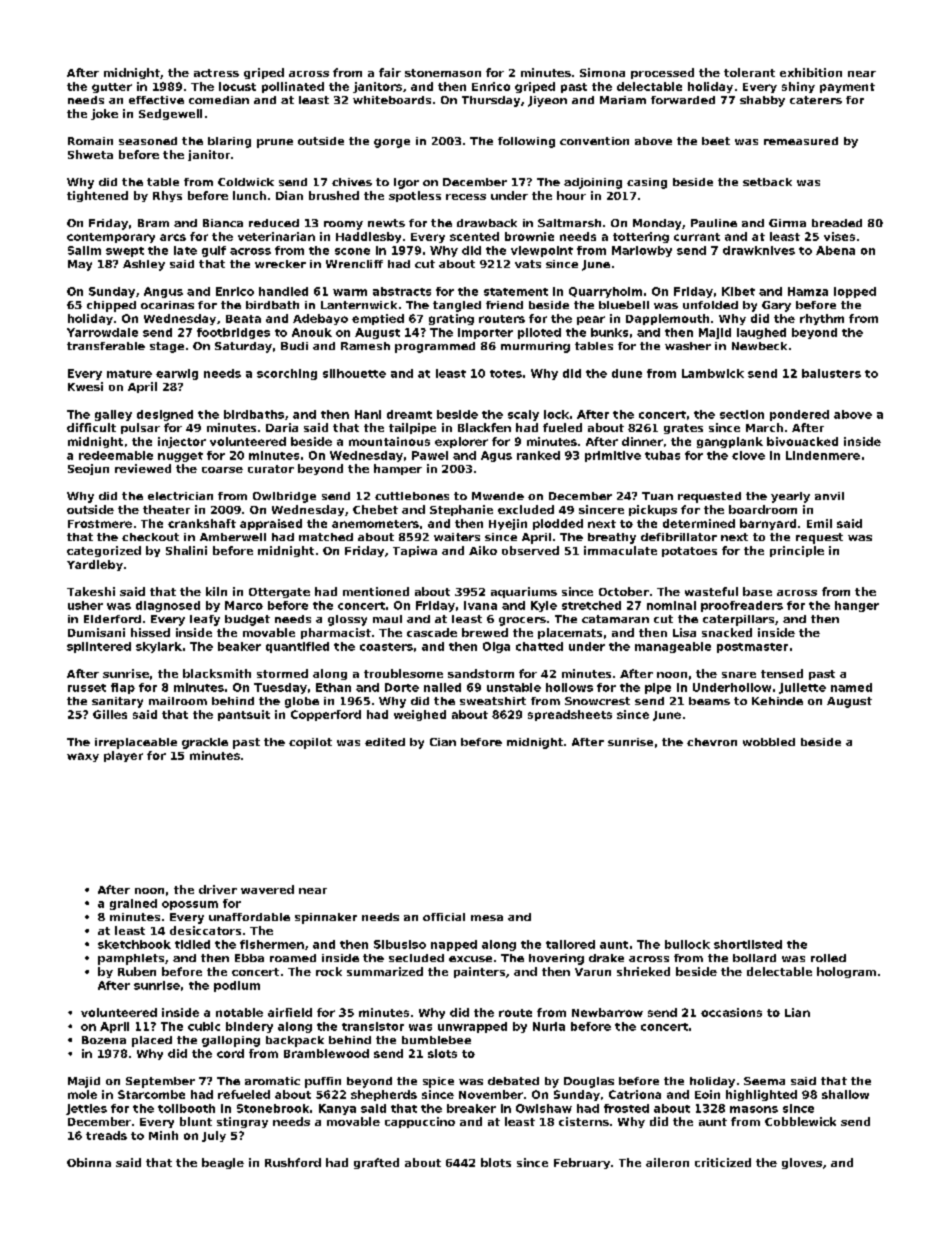 This page has width=952, height=1233. Describe the element at coordinates (386, 223) in the page. I see `newts` at that location.
